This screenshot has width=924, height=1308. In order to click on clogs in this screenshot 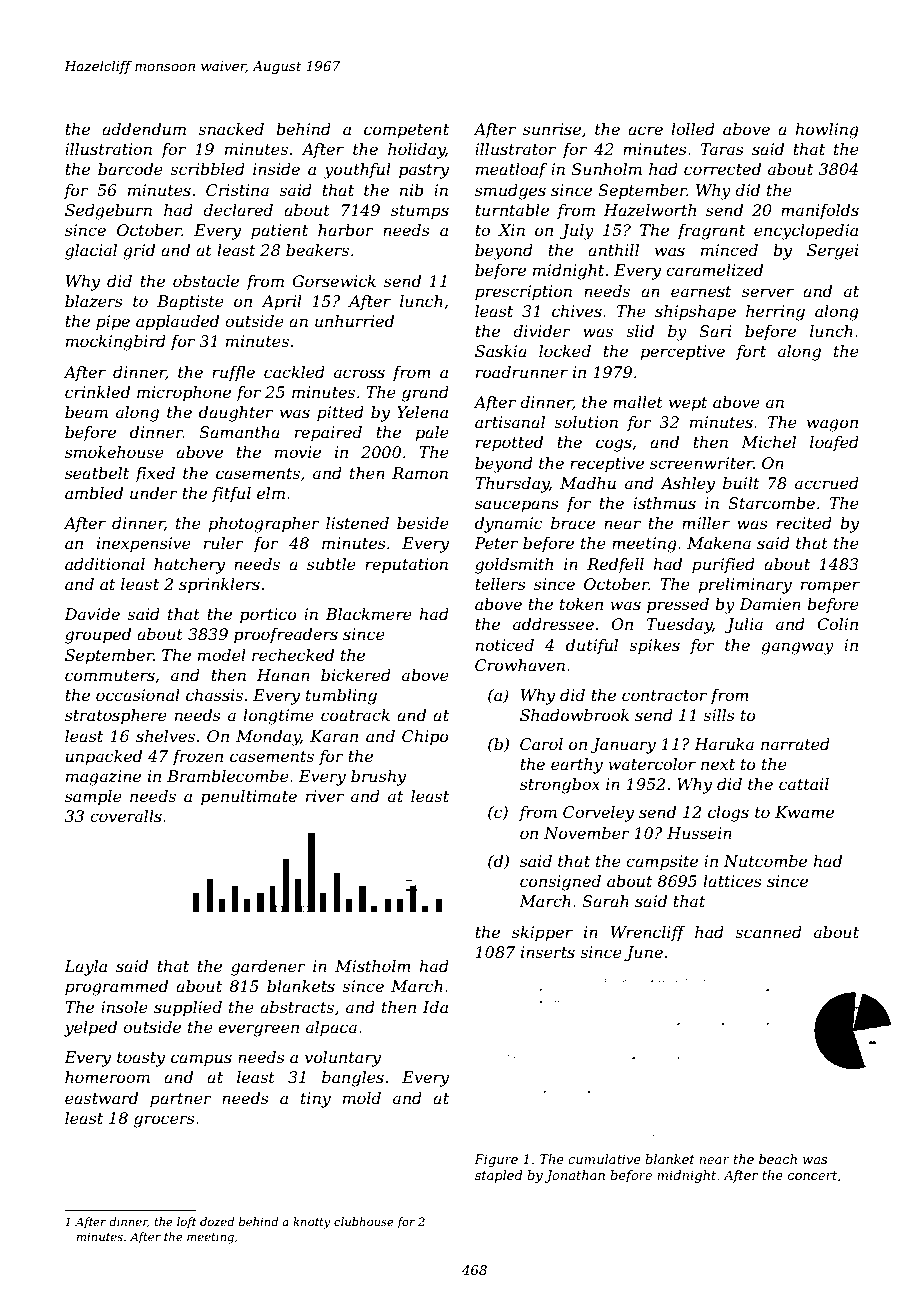, I will do `click(728, 814)`.
